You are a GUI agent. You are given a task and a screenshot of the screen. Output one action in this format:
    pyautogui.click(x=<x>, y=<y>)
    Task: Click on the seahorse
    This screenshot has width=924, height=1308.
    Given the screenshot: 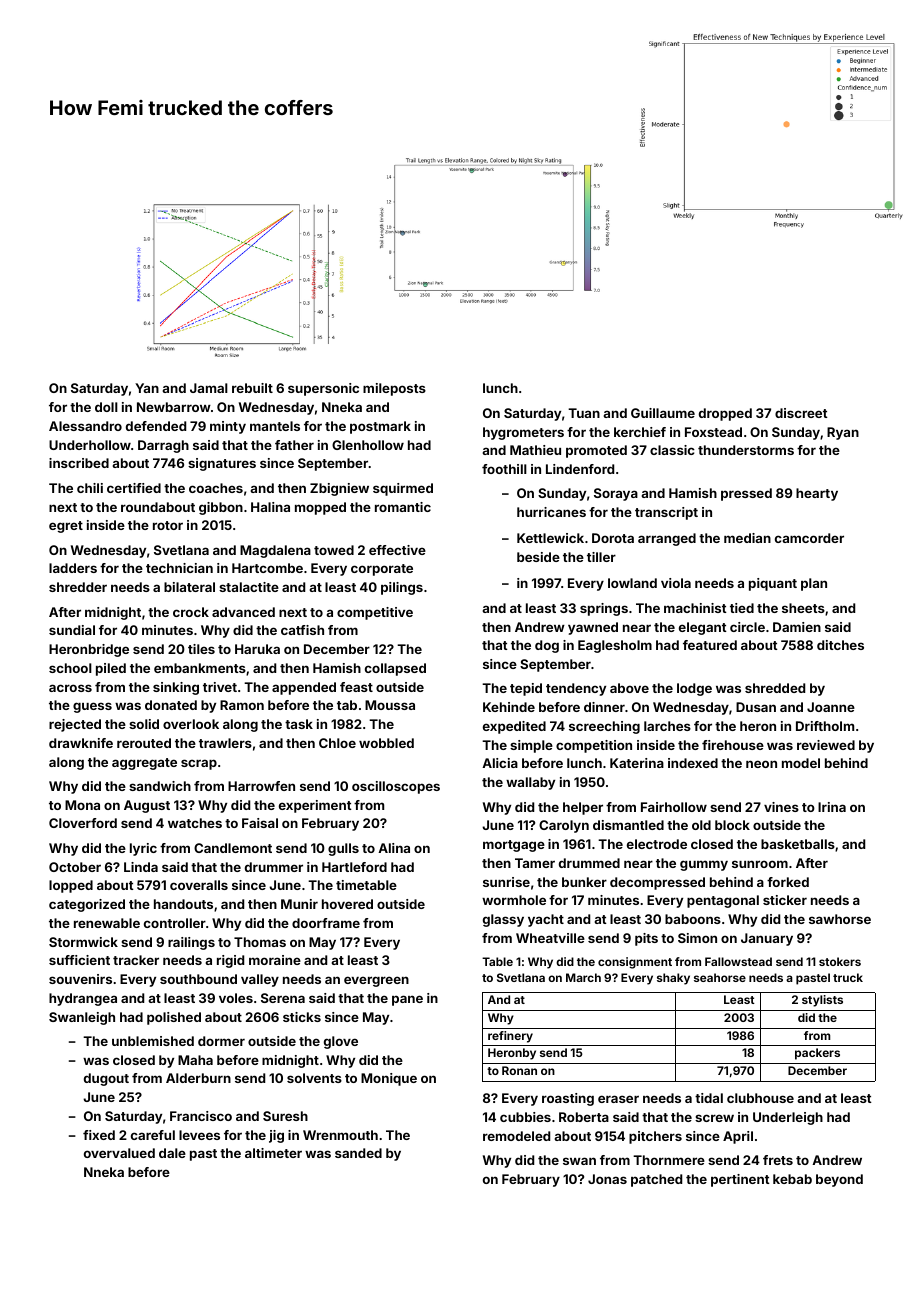 What is the action you would take?
    pyautogui.click(x=720, y=977)
